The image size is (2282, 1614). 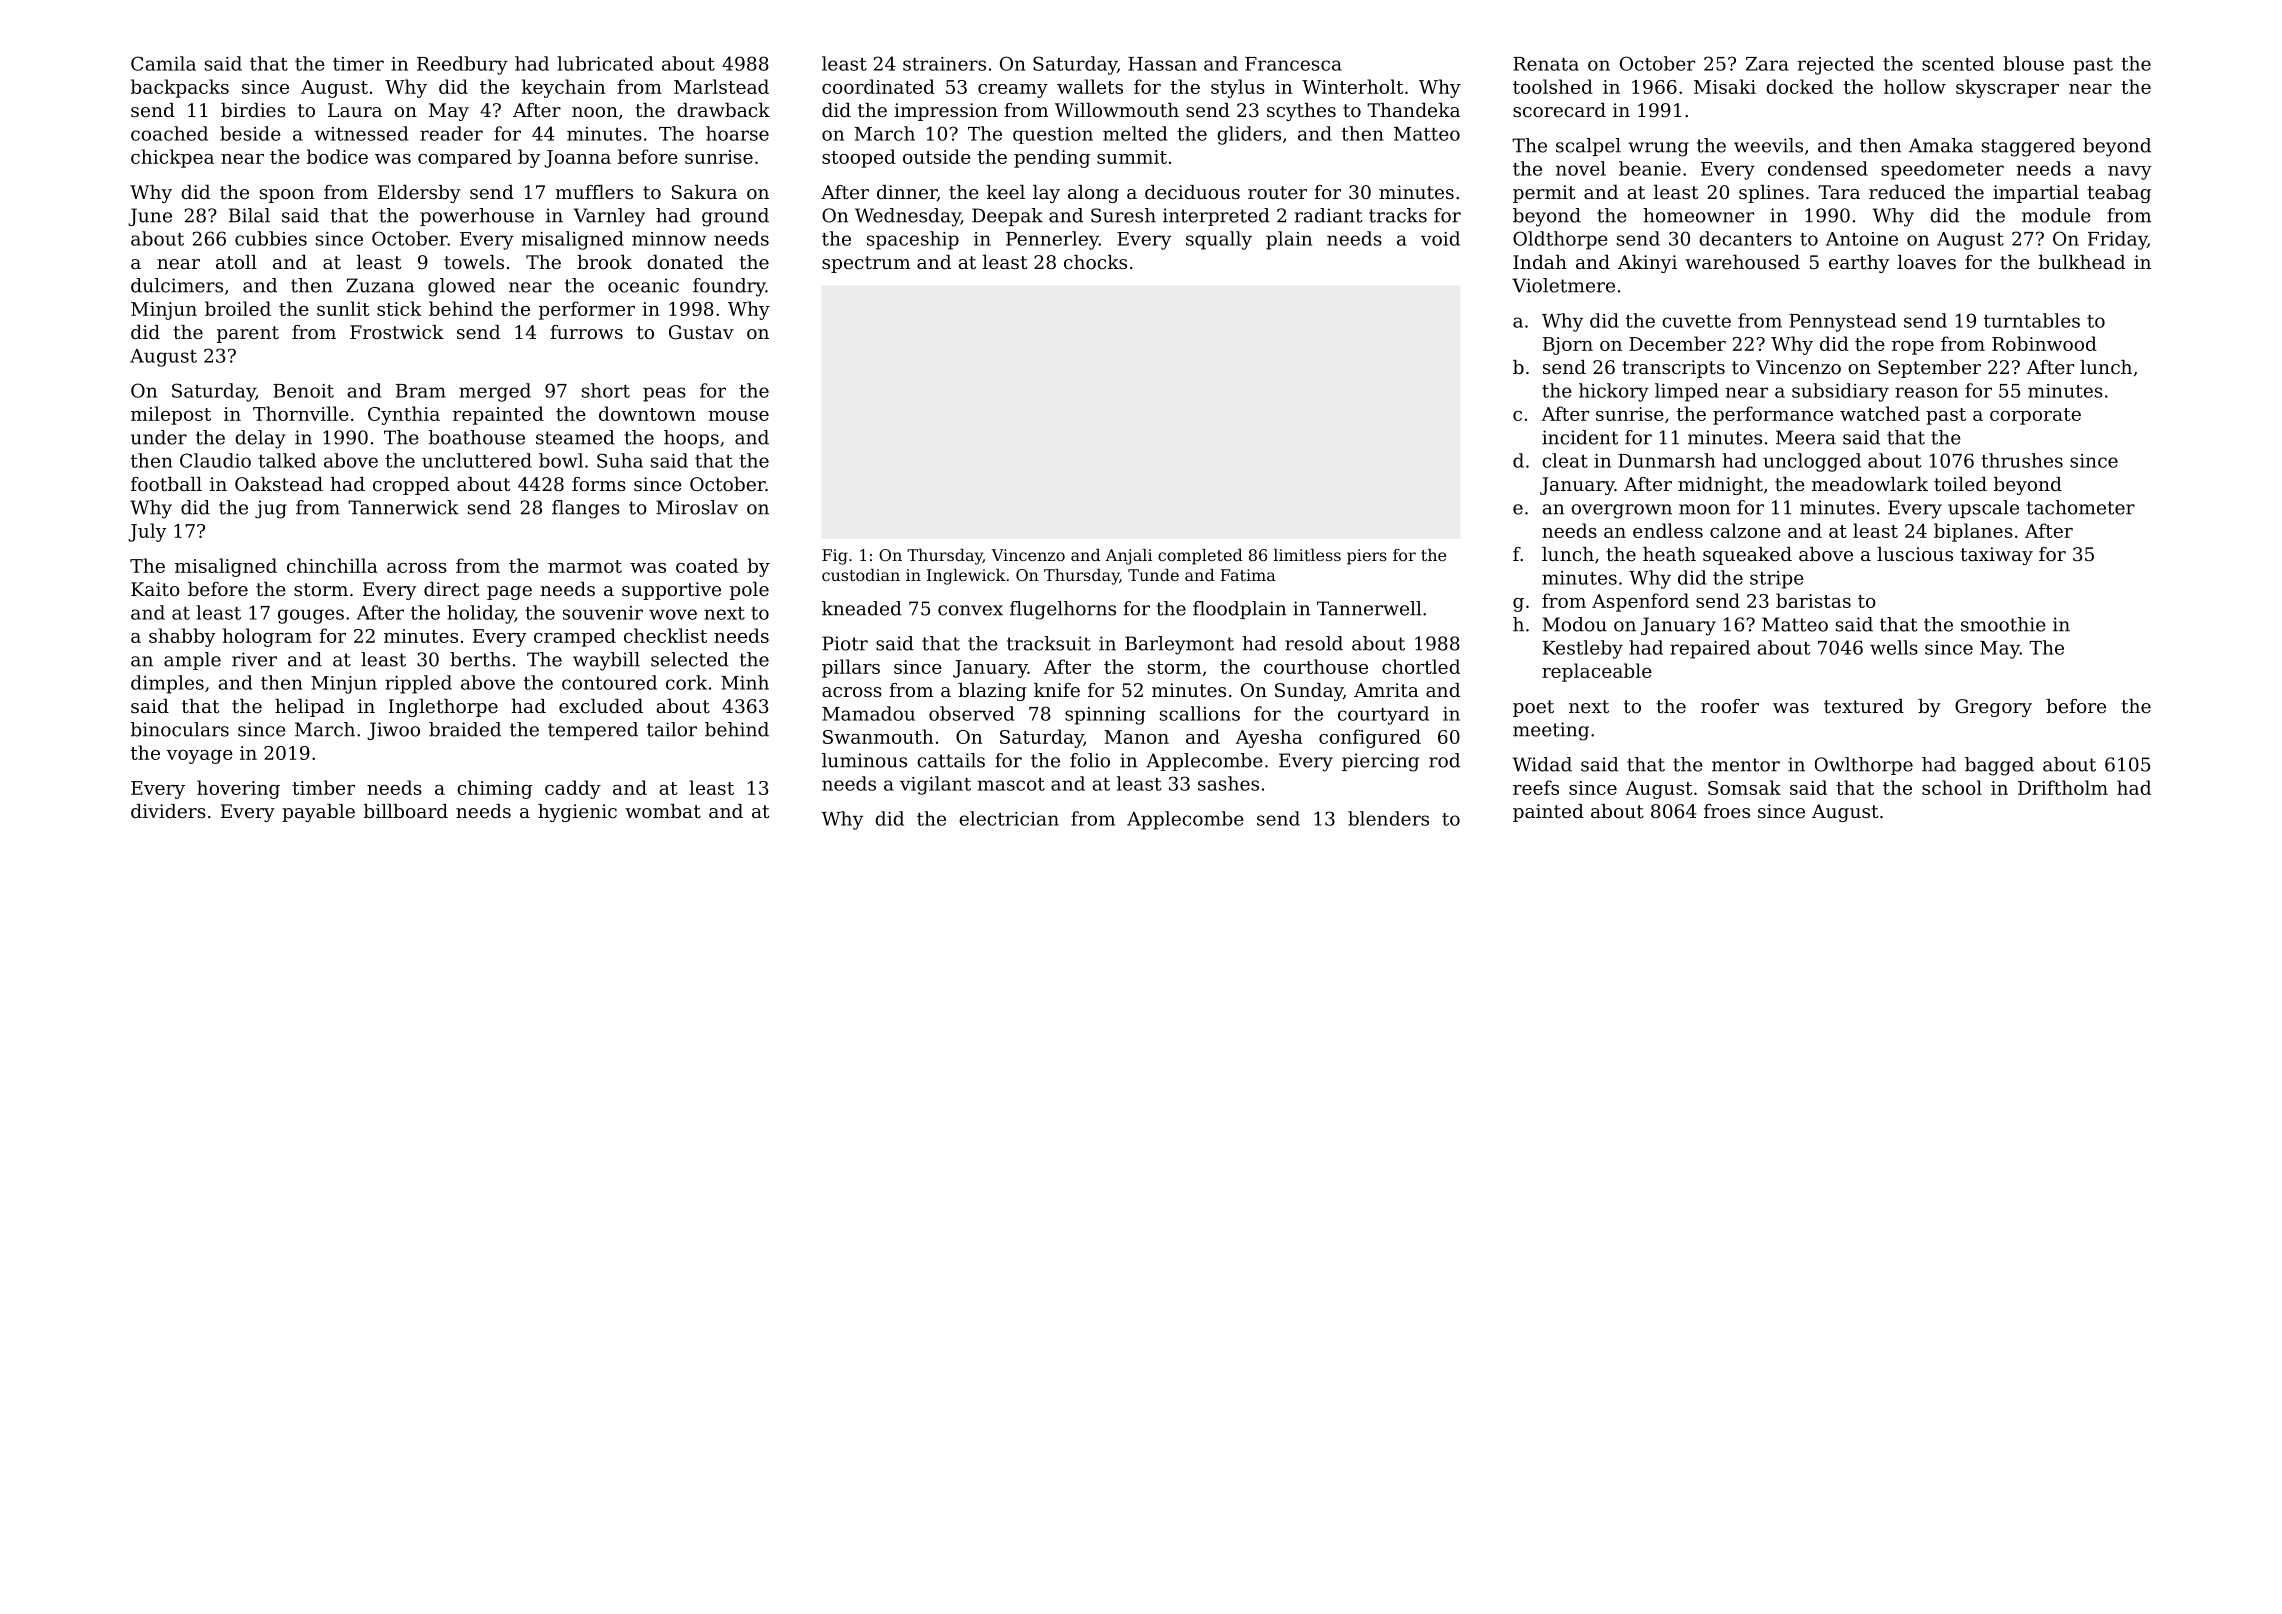 What do you see at coordinates (1907, 192) in the document?
I see `reduced` at bounding box center [1907, 192].
